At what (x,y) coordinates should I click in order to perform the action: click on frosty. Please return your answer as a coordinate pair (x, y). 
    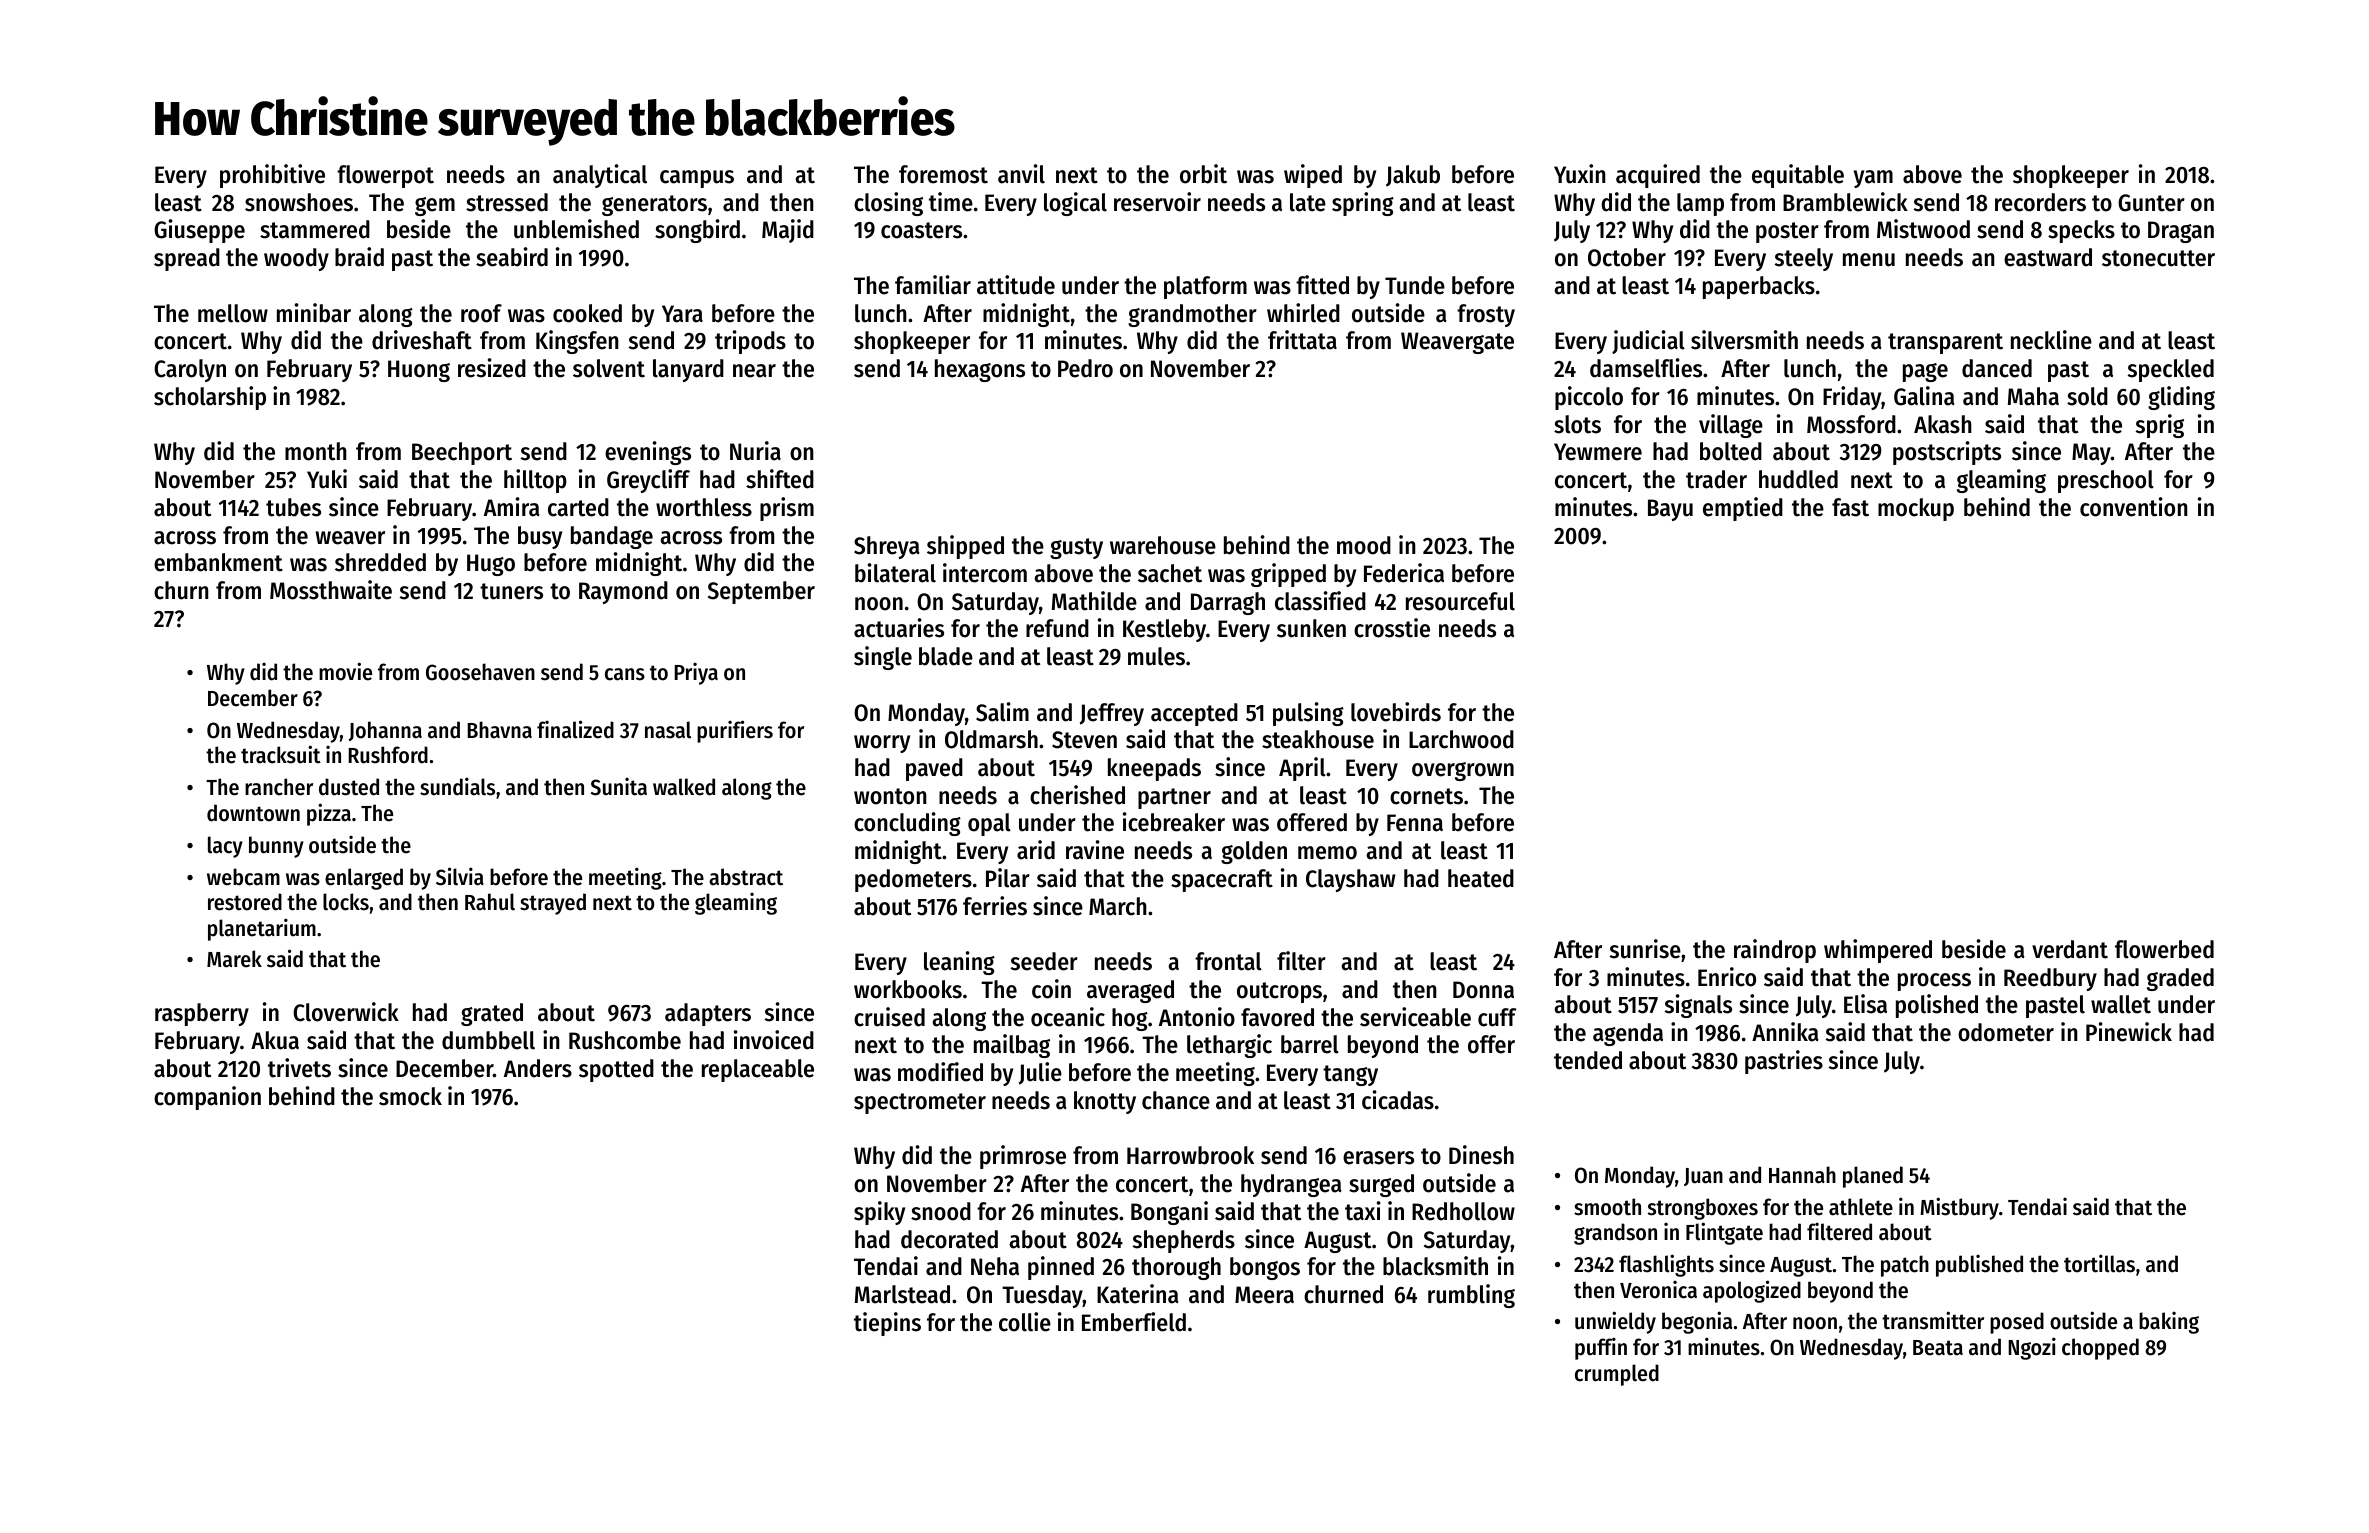
    Looking at the image, I should click on (1486, 315).
